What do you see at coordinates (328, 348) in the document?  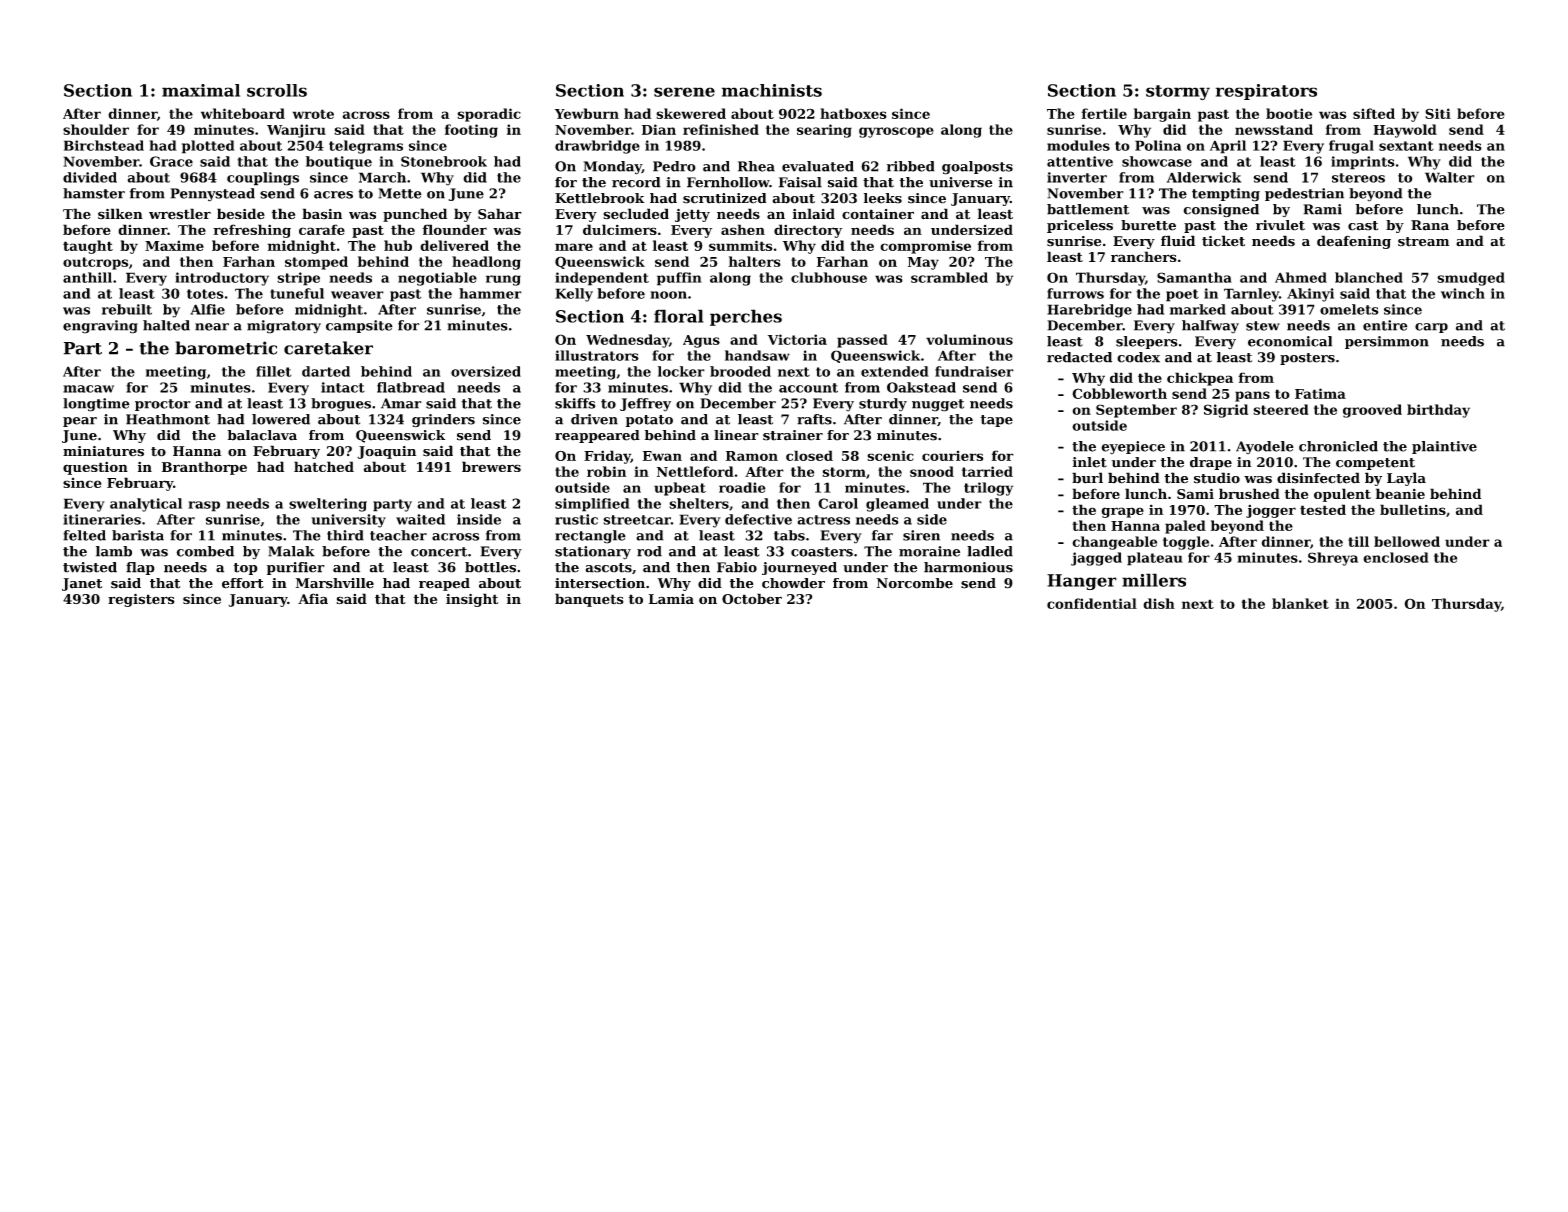 I see `caretaker` at bounding box center [328, 348].
